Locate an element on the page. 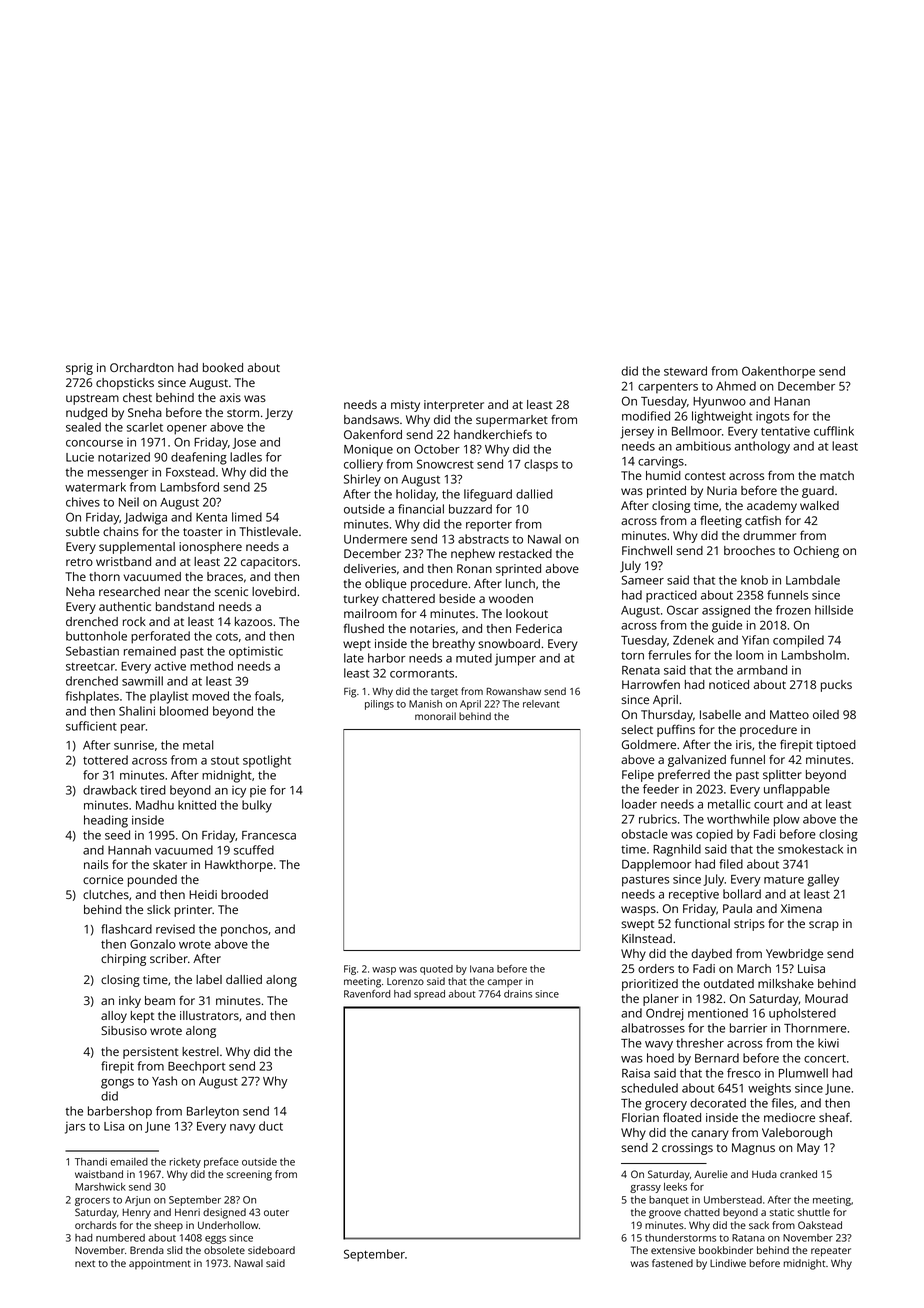 The image size is (924, 1308). rickety is located at coordinates (185, 1163).
